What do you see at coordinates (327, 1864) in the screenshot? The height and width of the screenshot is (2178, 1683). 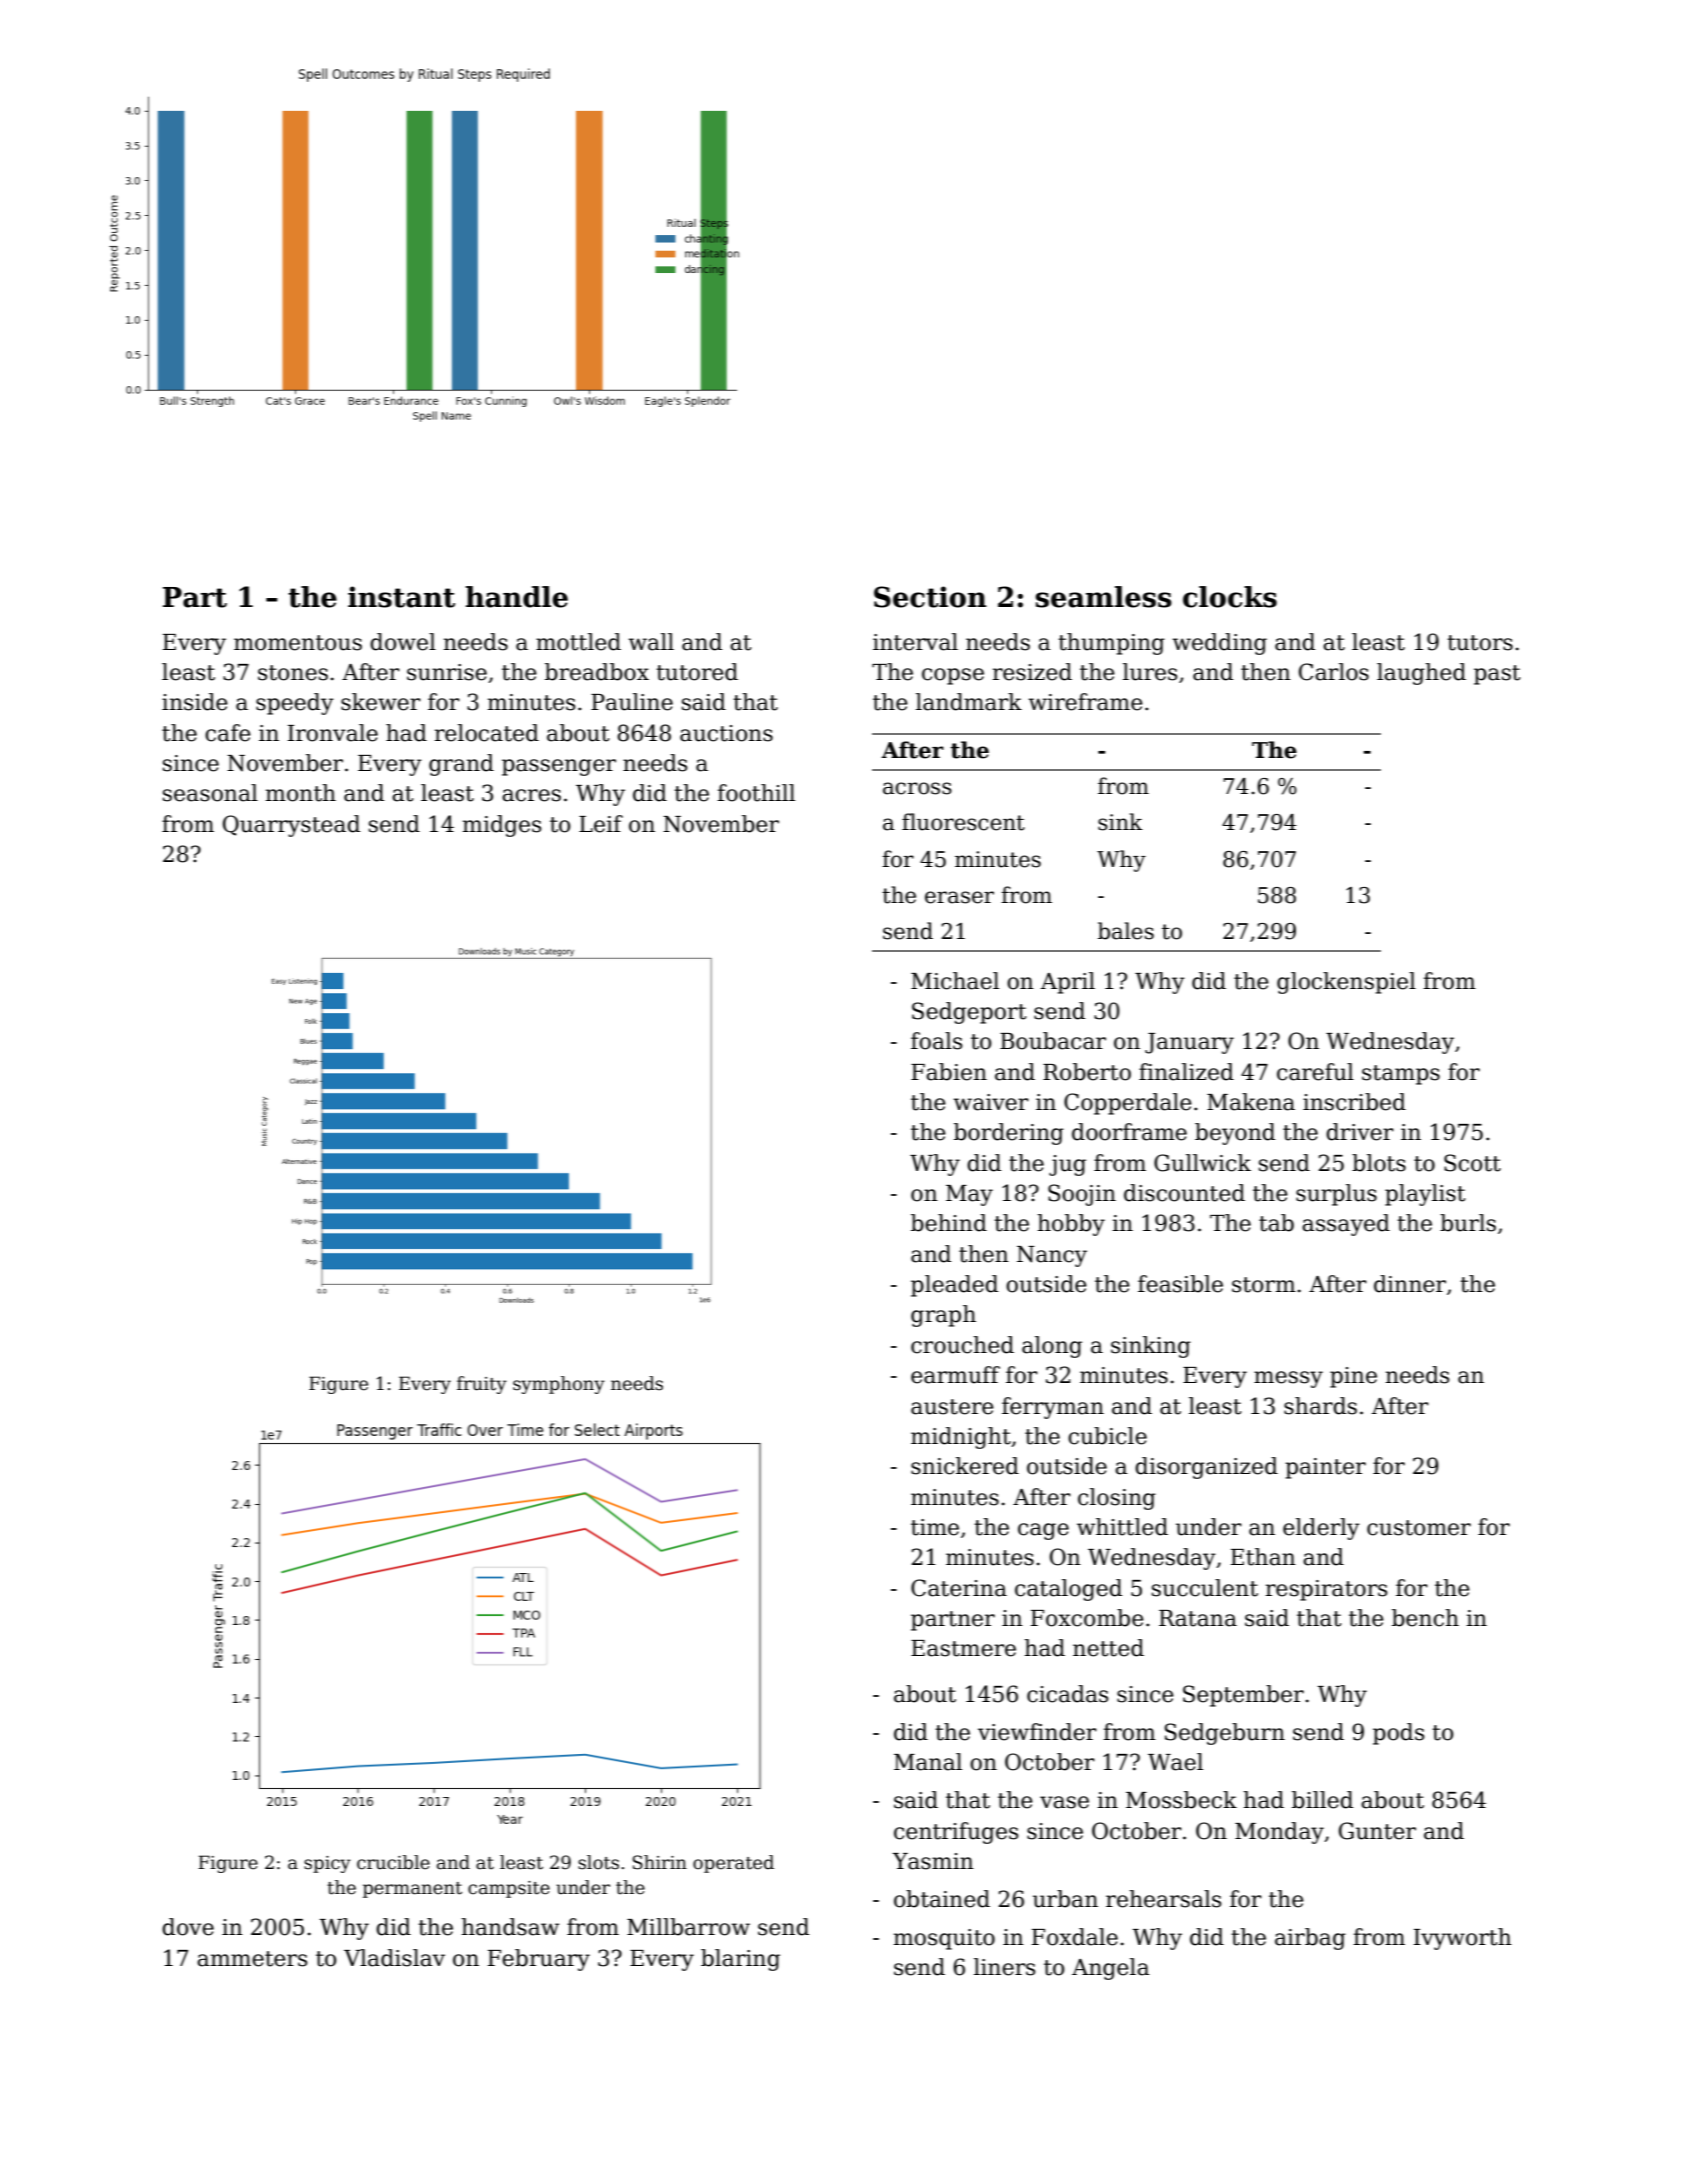 I see `spicy` at bounding box center [327, 1864].
